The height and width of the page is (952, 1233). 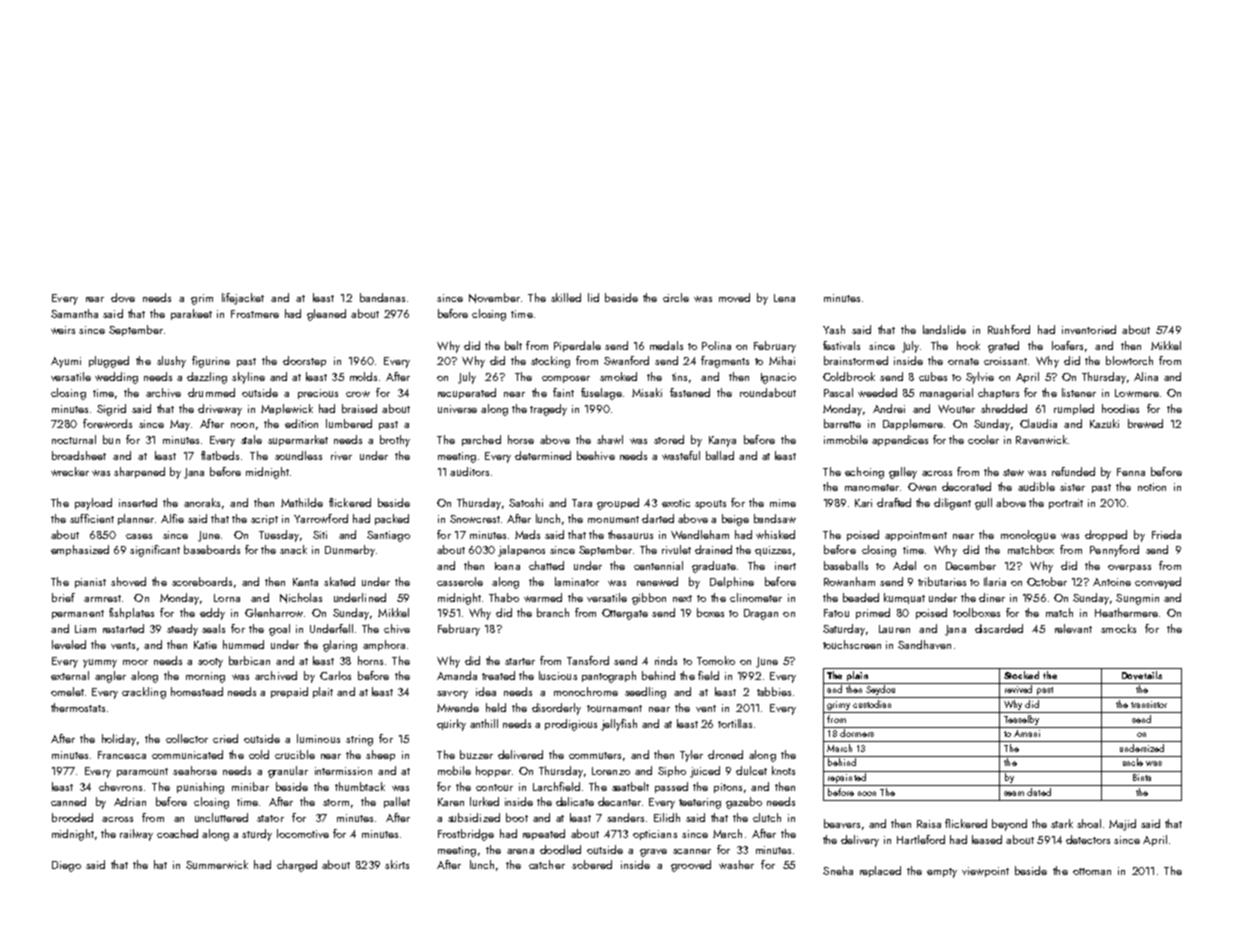 I want to click on renewed, so click(x=657, y=581).
